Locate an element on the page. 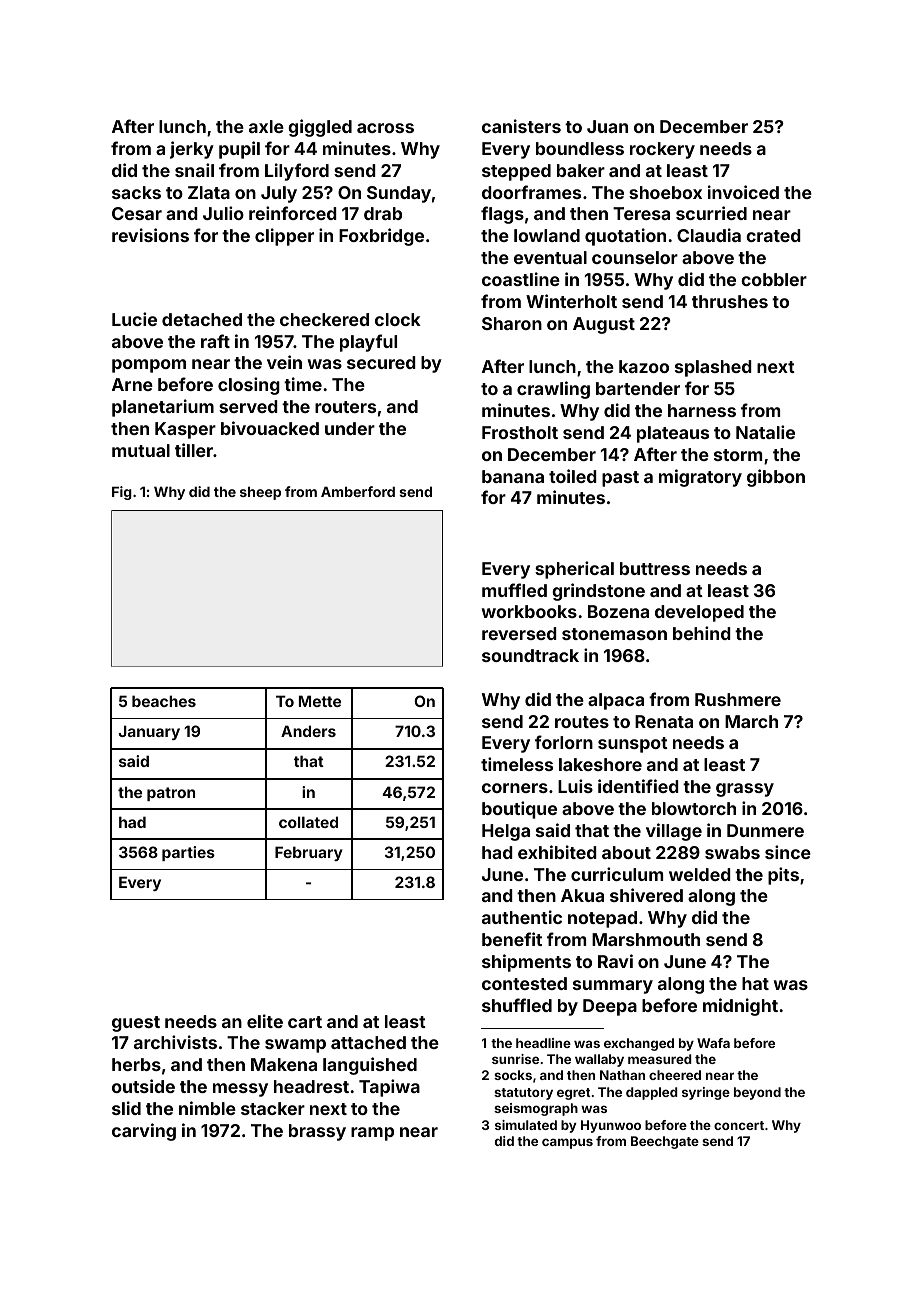 The height and width of the page is (1311, 924). shoebox is located at coordinates (665, 192).
